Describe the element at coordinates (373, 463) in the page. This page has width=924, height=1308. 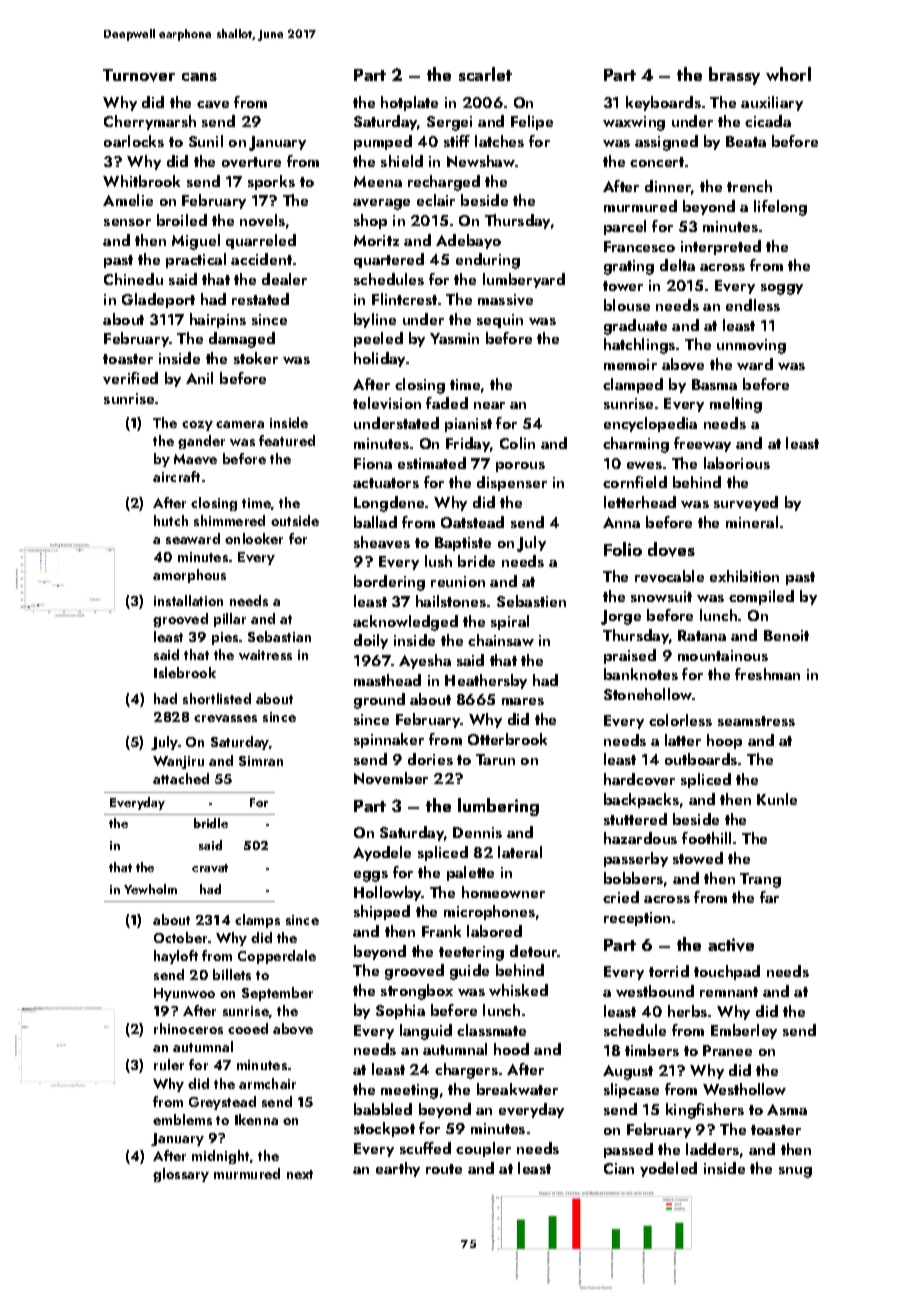
I see `Fiona` at that location.
